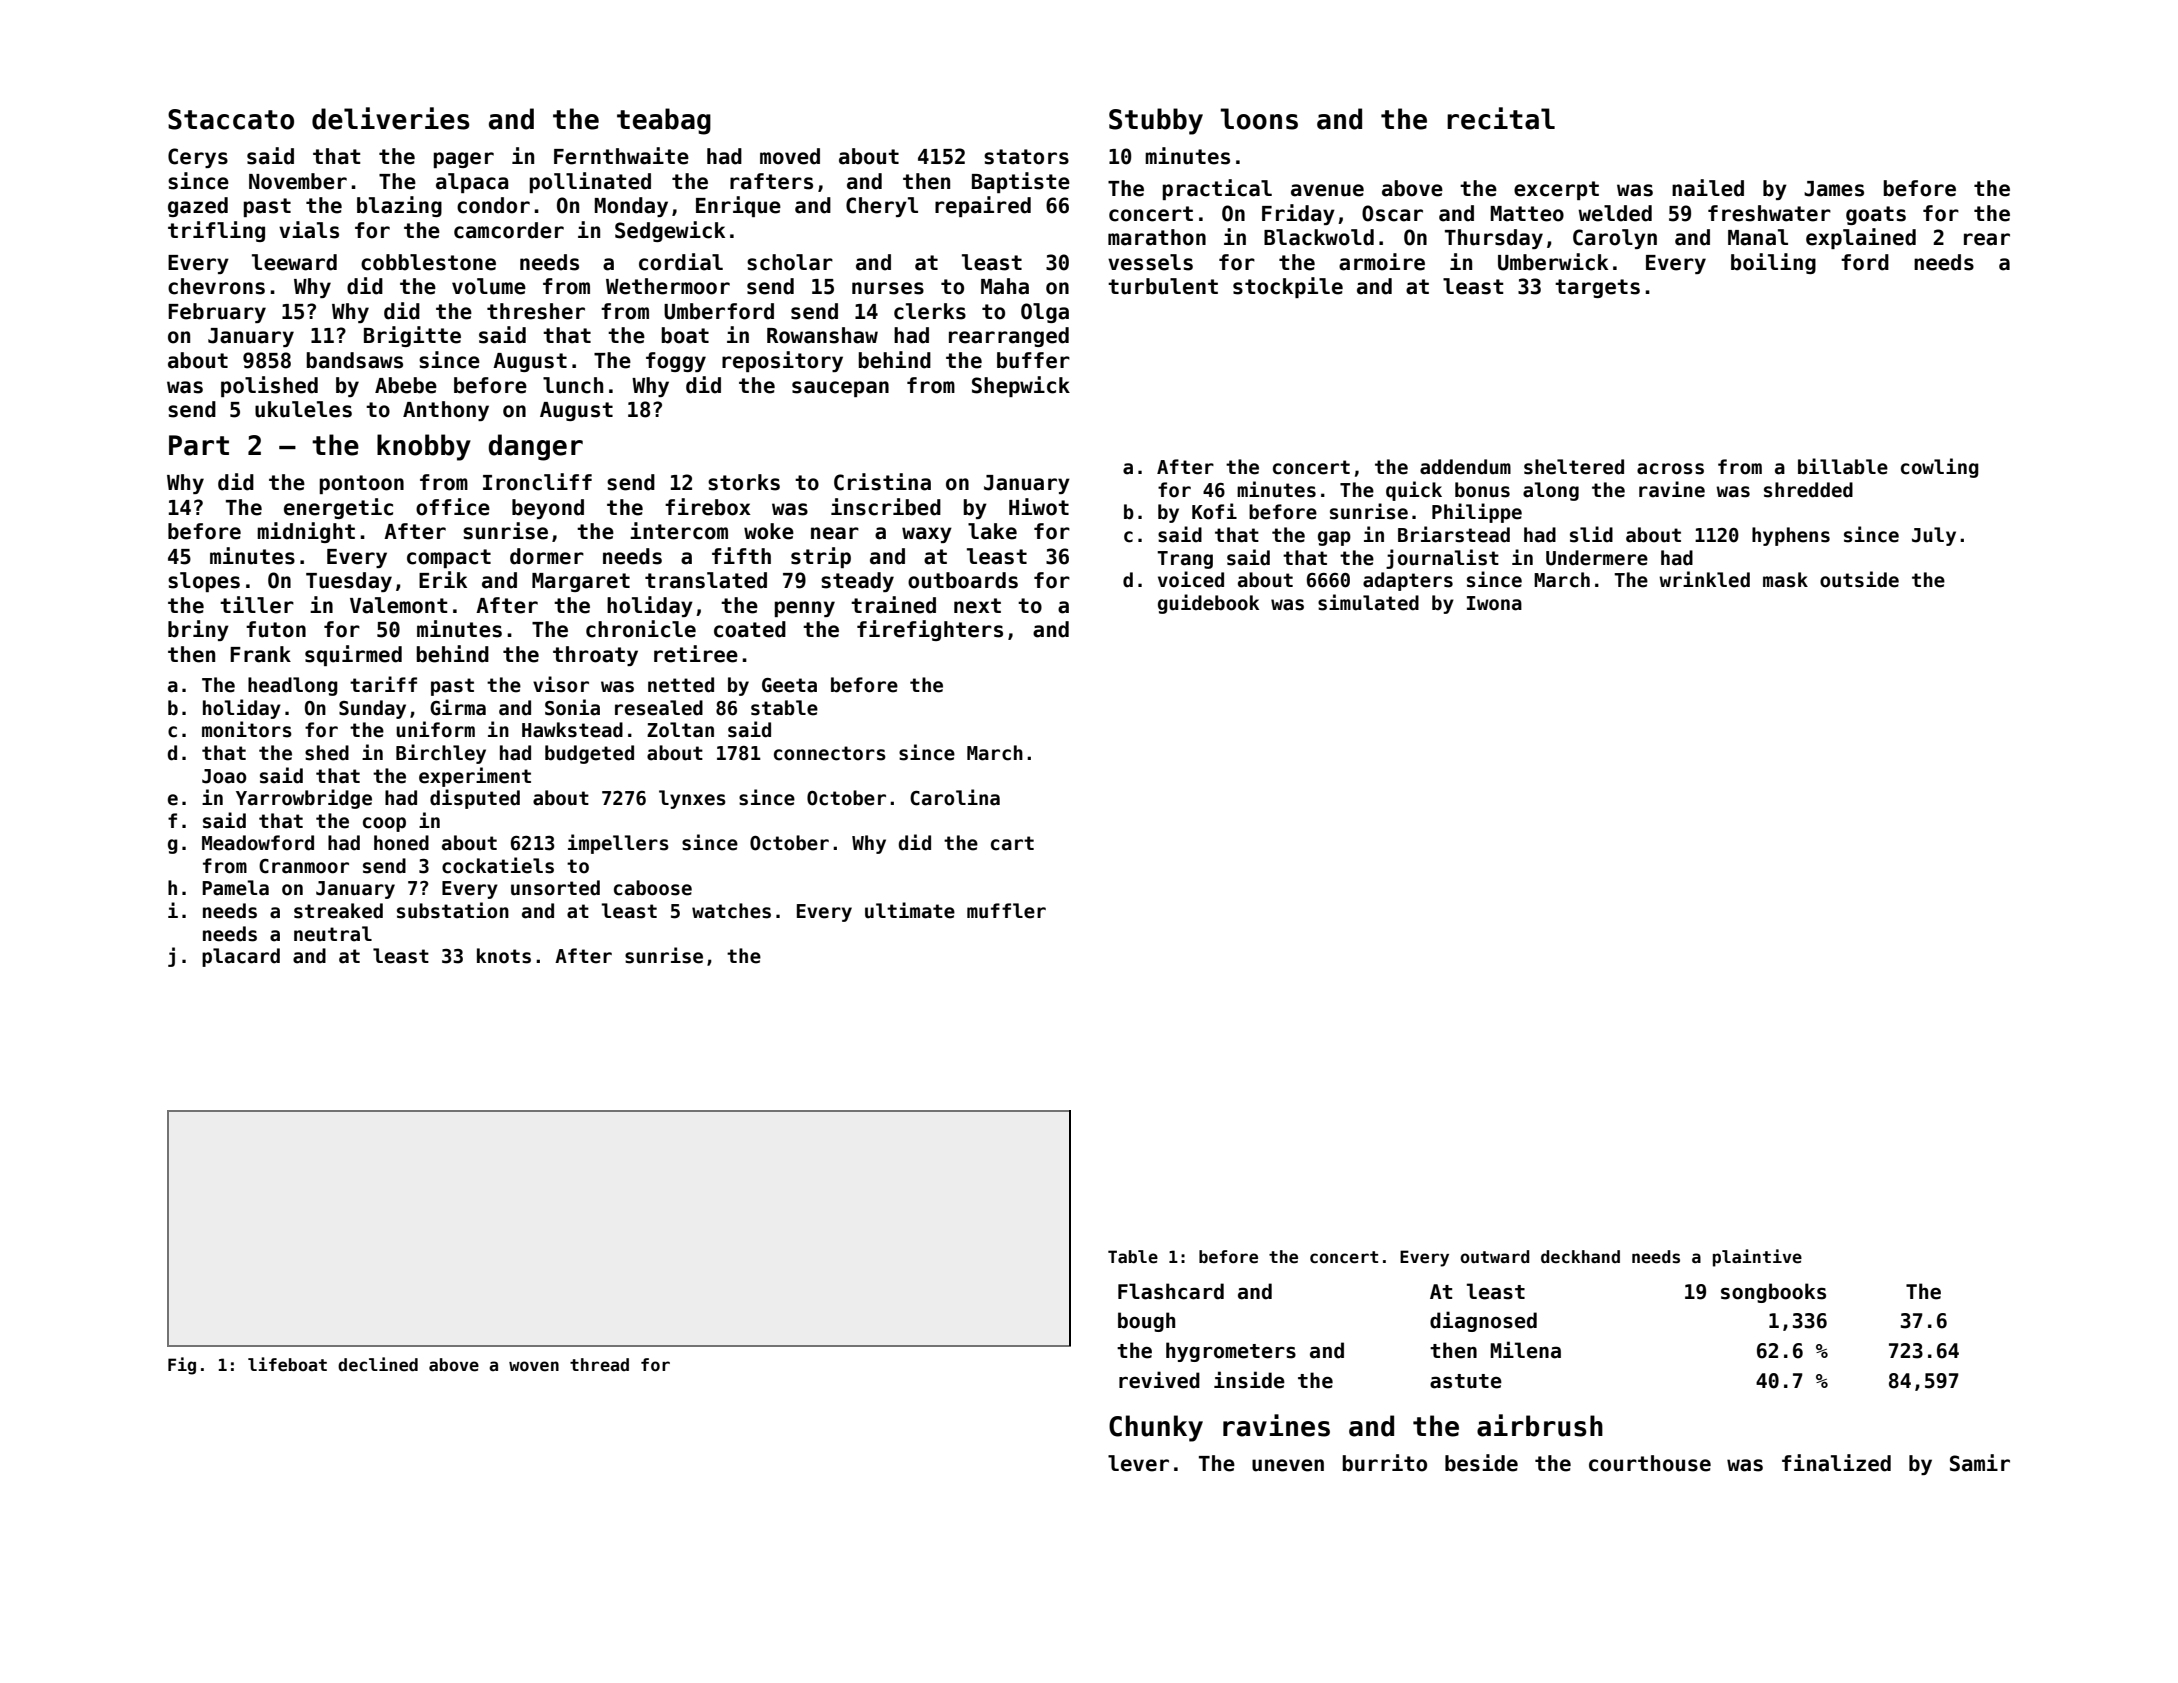 This screenshot has height=1683, width=2178. What do you see at coordinates (790, 156) in the screenshot?
I see `moved` at bounding box center [790, 156].
